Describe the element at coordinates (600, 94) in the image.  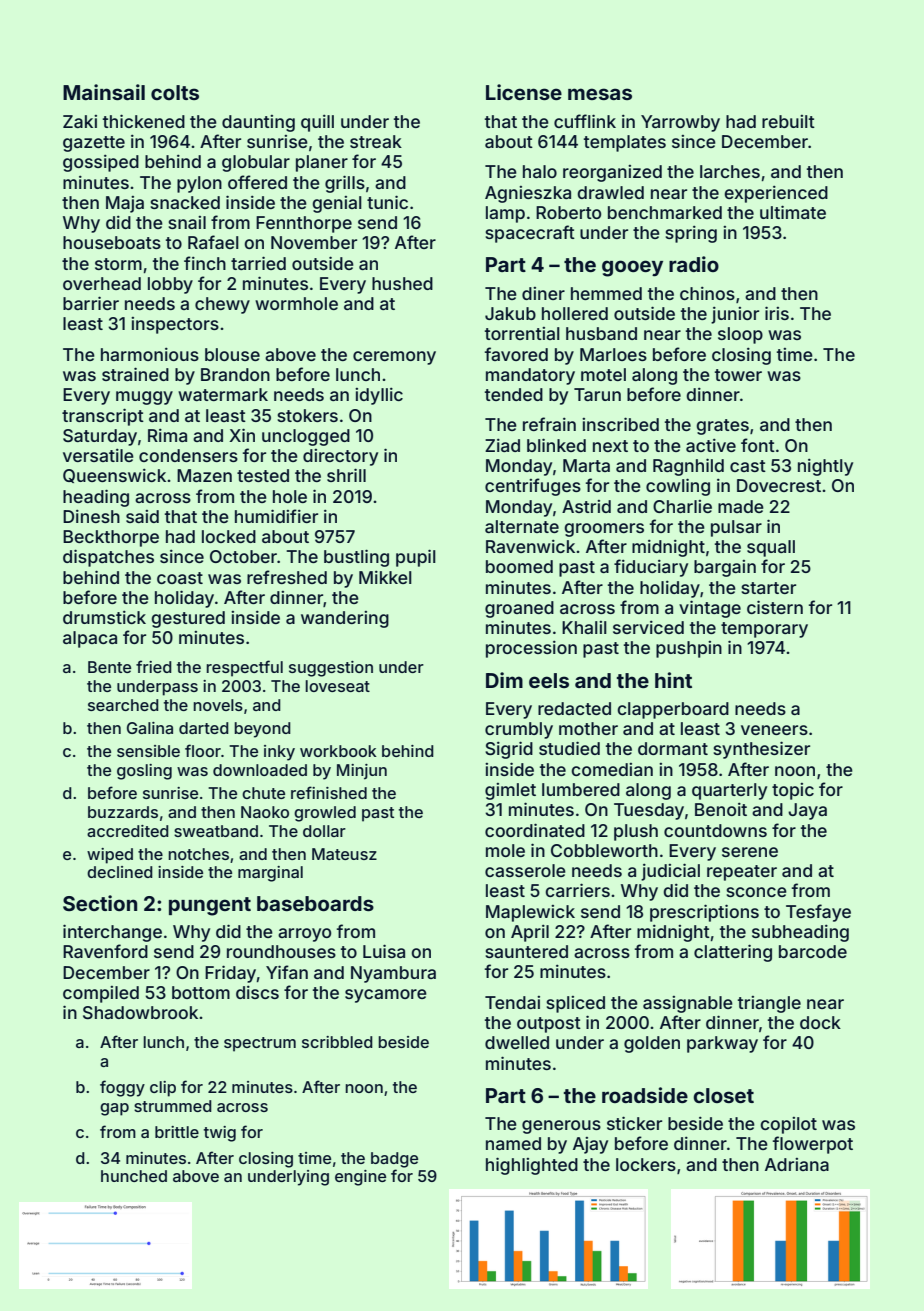
I see `mesas` at that location.
